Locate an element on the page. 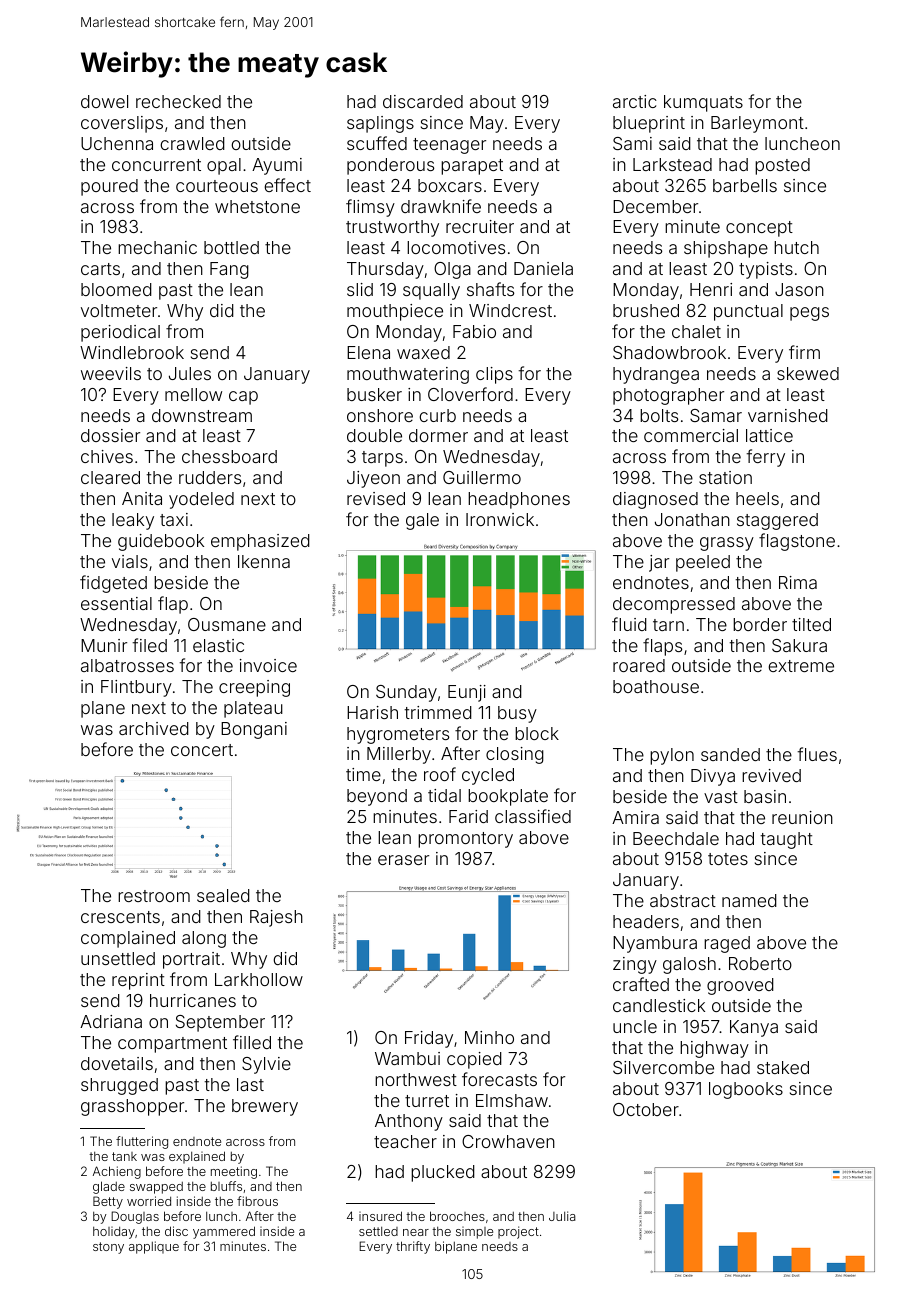  block is located at coordinates (537, 733).
